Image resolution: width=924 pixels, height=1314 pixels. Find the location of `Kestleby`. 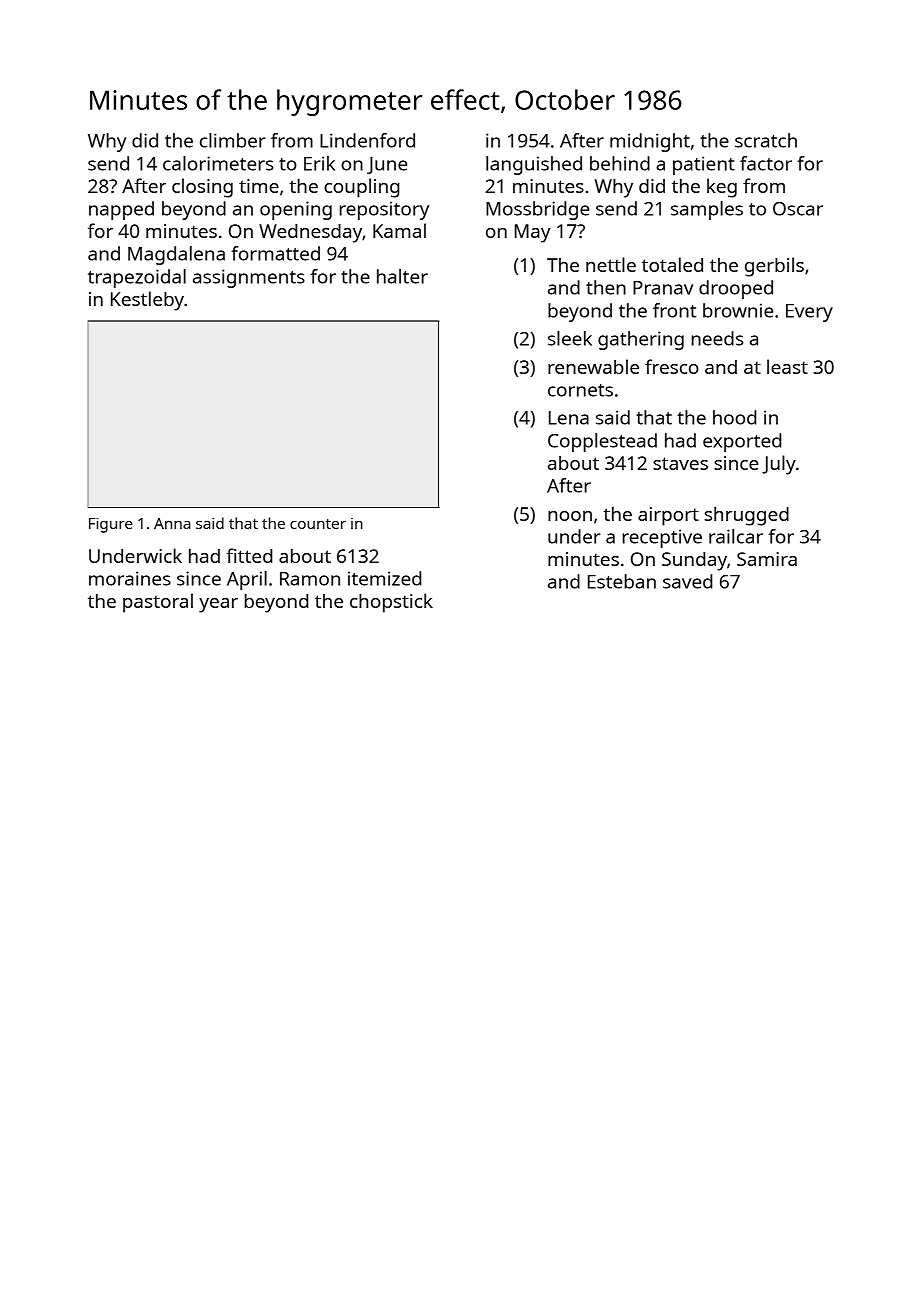

Kestleby is located at coordinates (147, 301).
